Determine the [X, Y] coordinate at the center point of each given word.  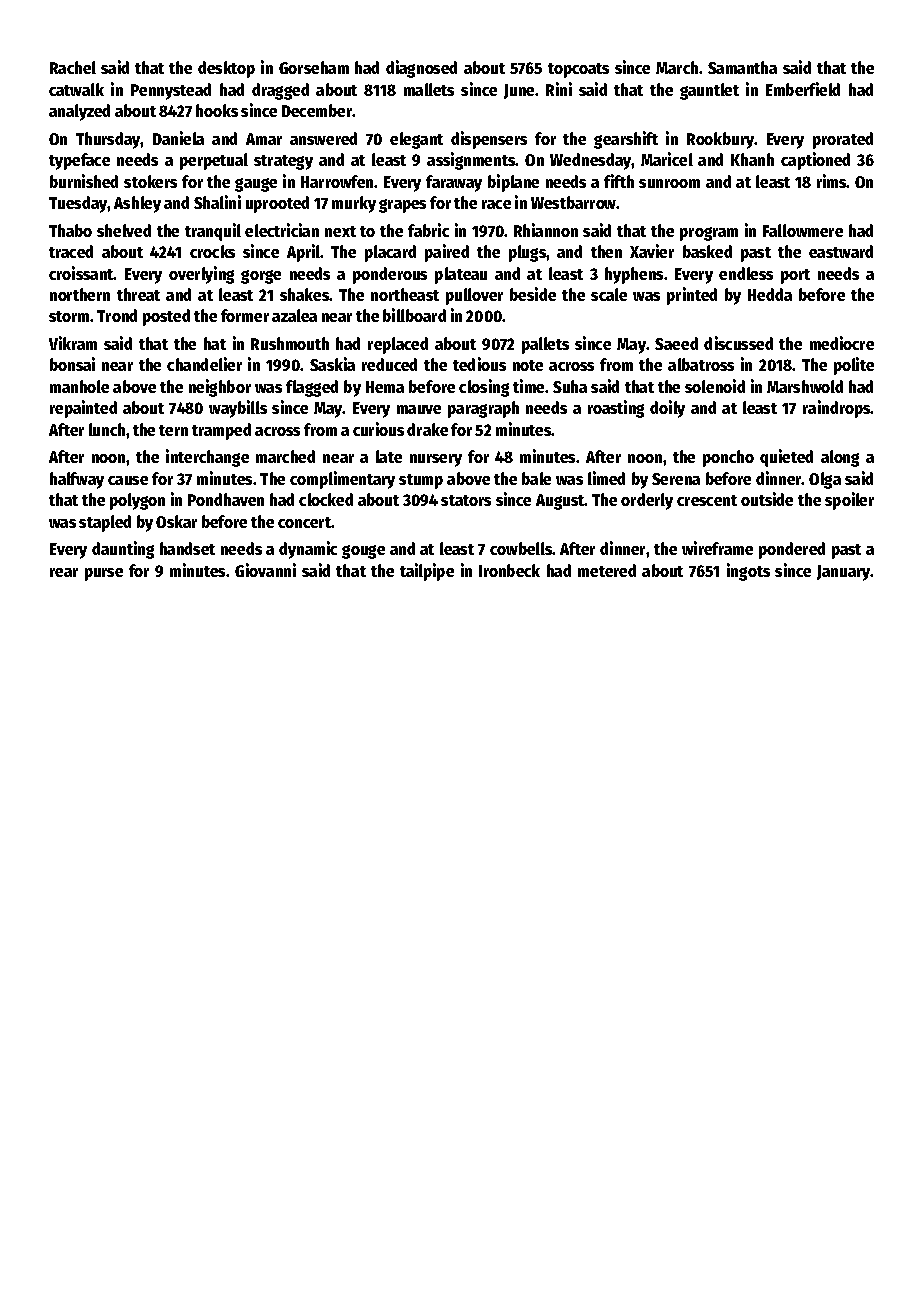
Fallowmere [803, 230]
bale [536, 478]
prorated [843, 140]
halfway [77, 480]
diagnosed [421, 69]
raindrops [837, 409]
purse [104, 574]
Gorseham [314, 67]
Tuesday [78, 204]
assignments [471, 161]
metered [607, 570]
